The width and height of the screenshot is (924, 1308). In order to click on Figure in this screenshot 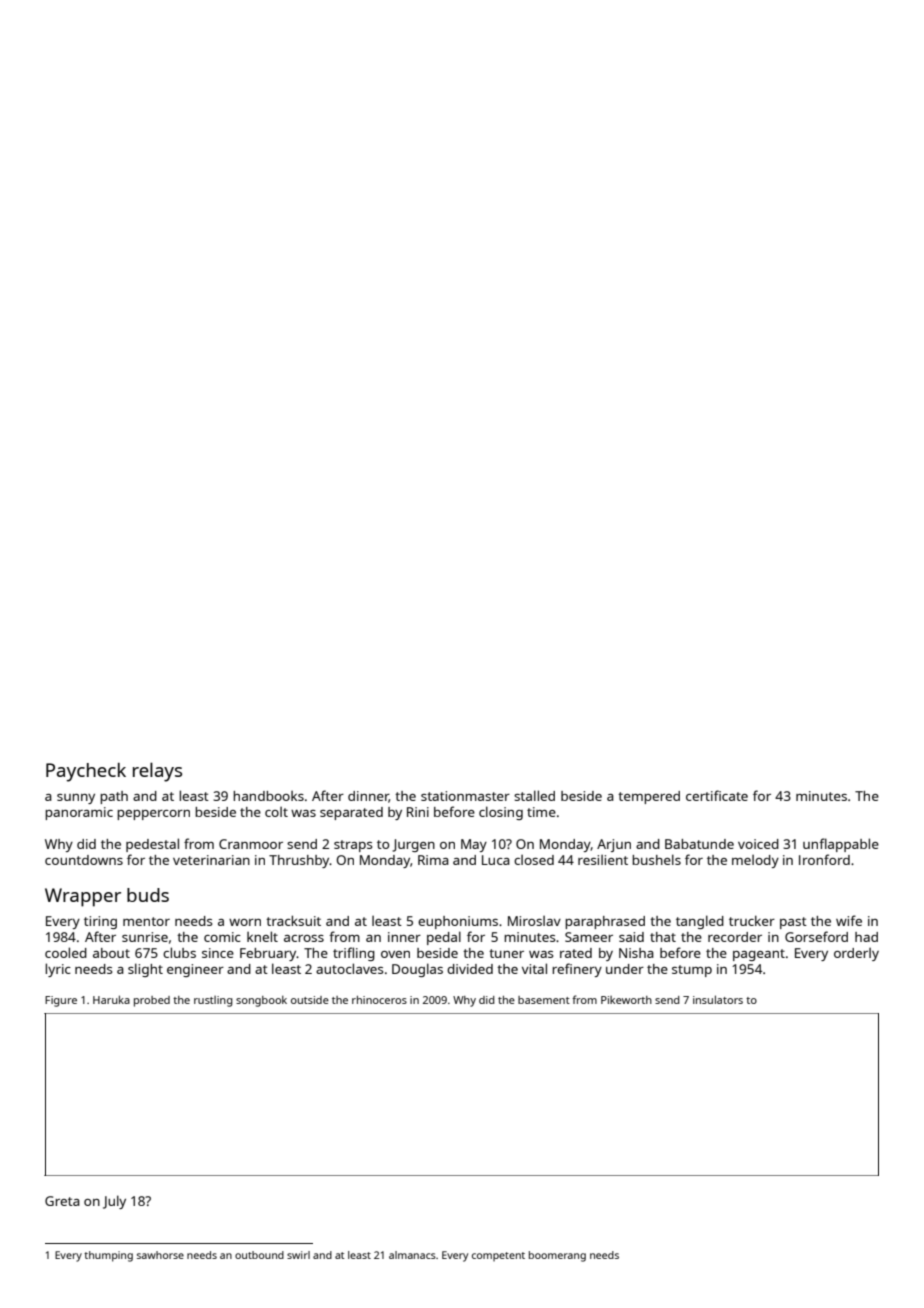, I will do `click(61, 1001)`.
